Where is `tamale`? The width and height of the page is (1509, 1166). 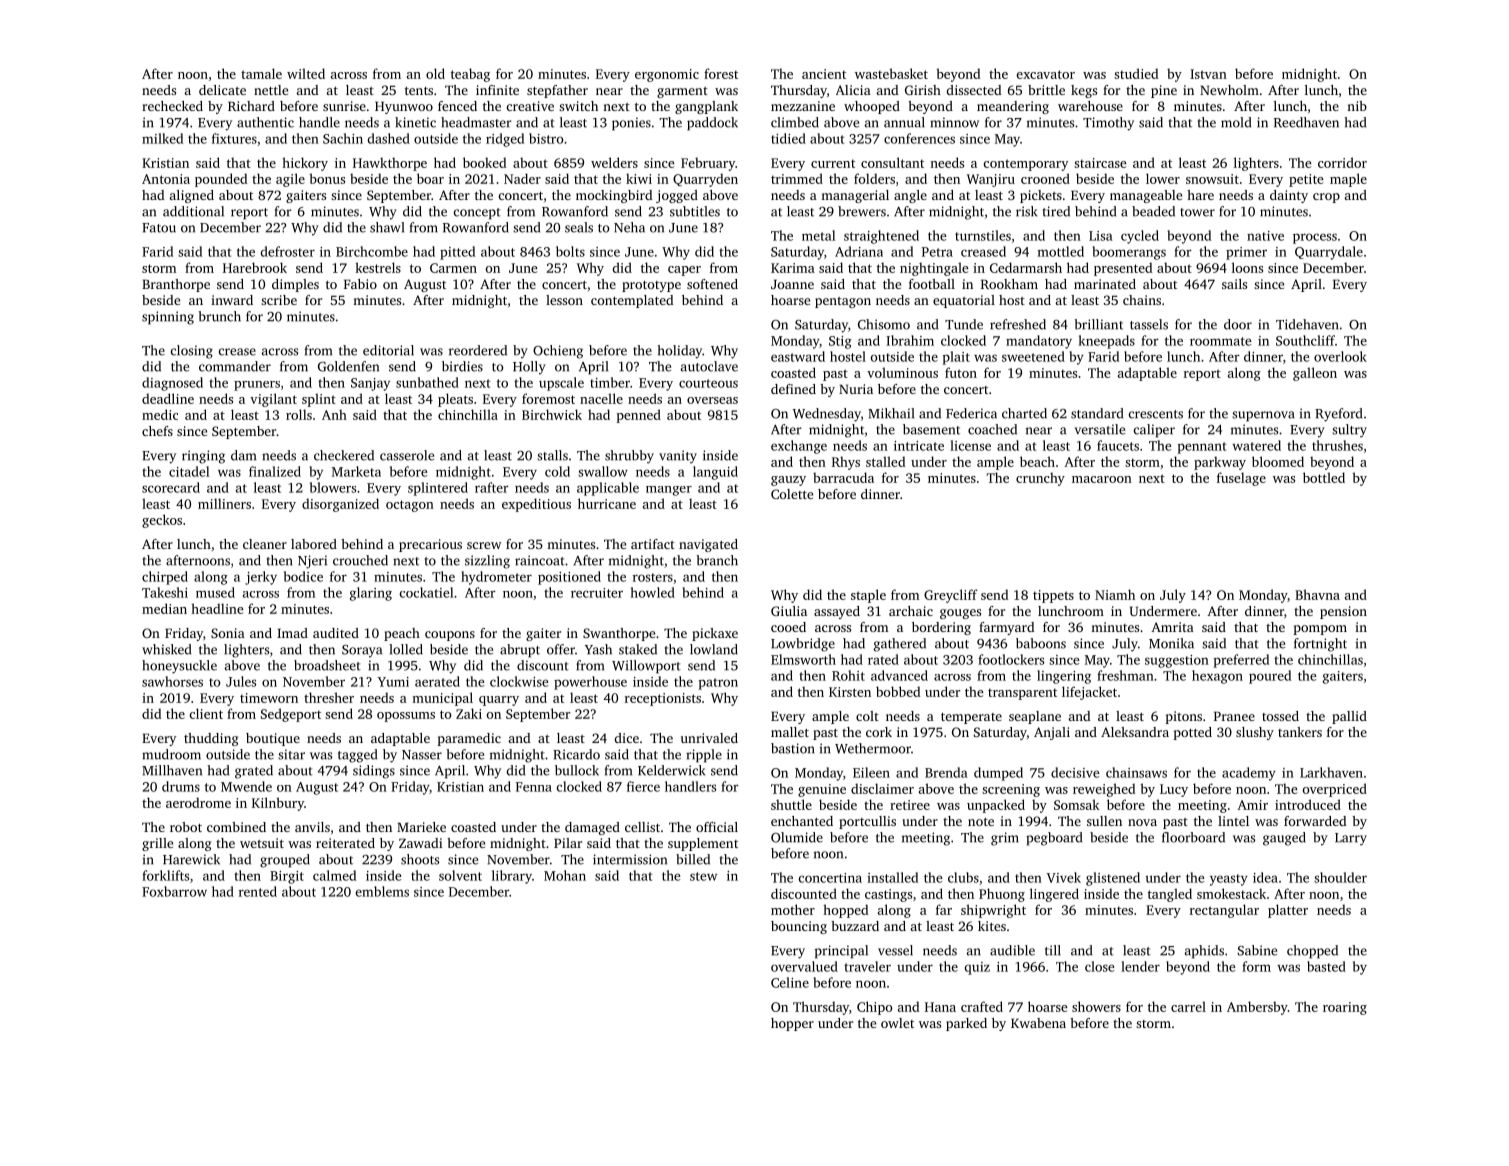
tamale is located at coordinates (261, 73).
